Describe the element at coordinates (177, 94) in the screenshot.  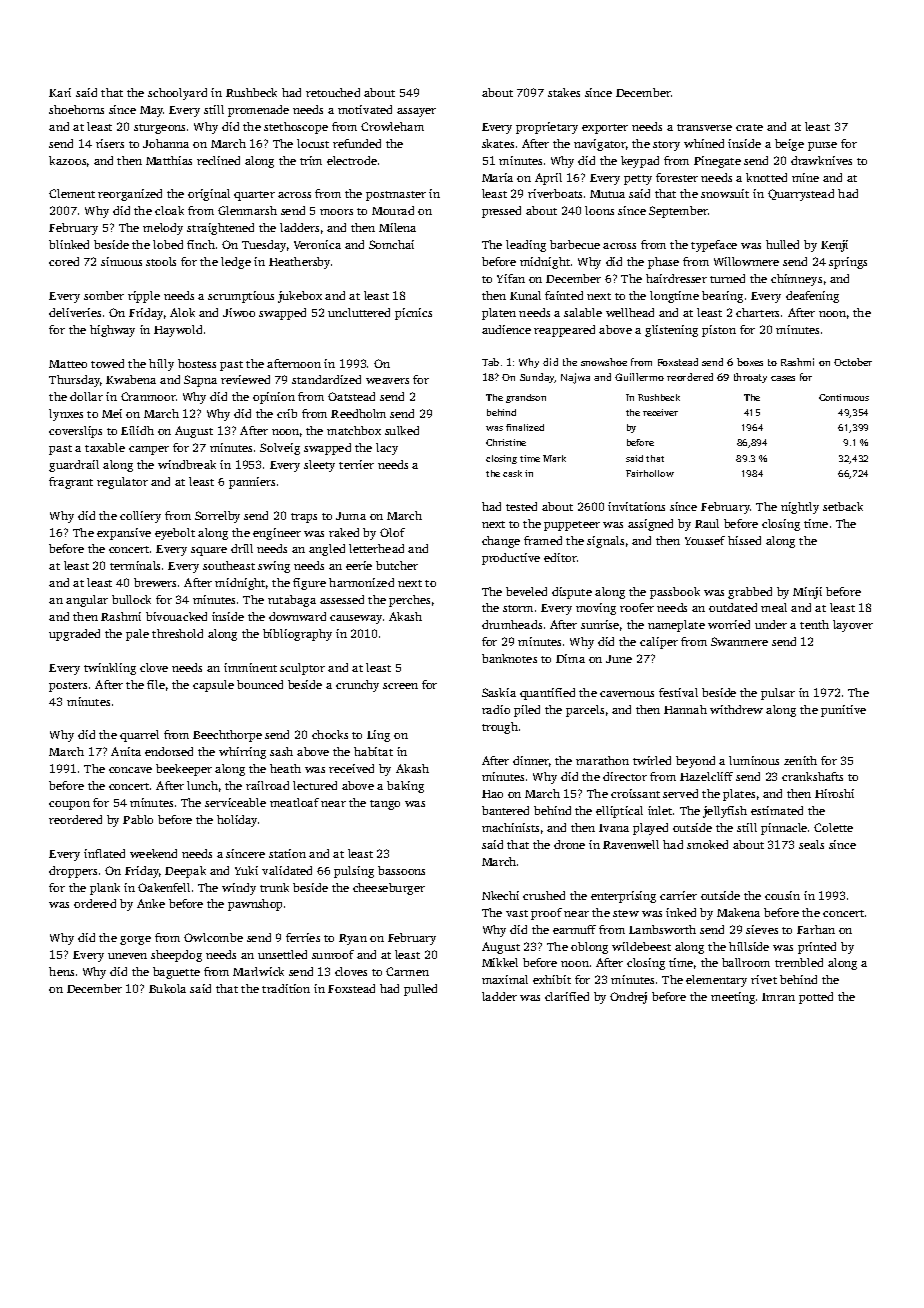
I see `schoolyard` at that location.
